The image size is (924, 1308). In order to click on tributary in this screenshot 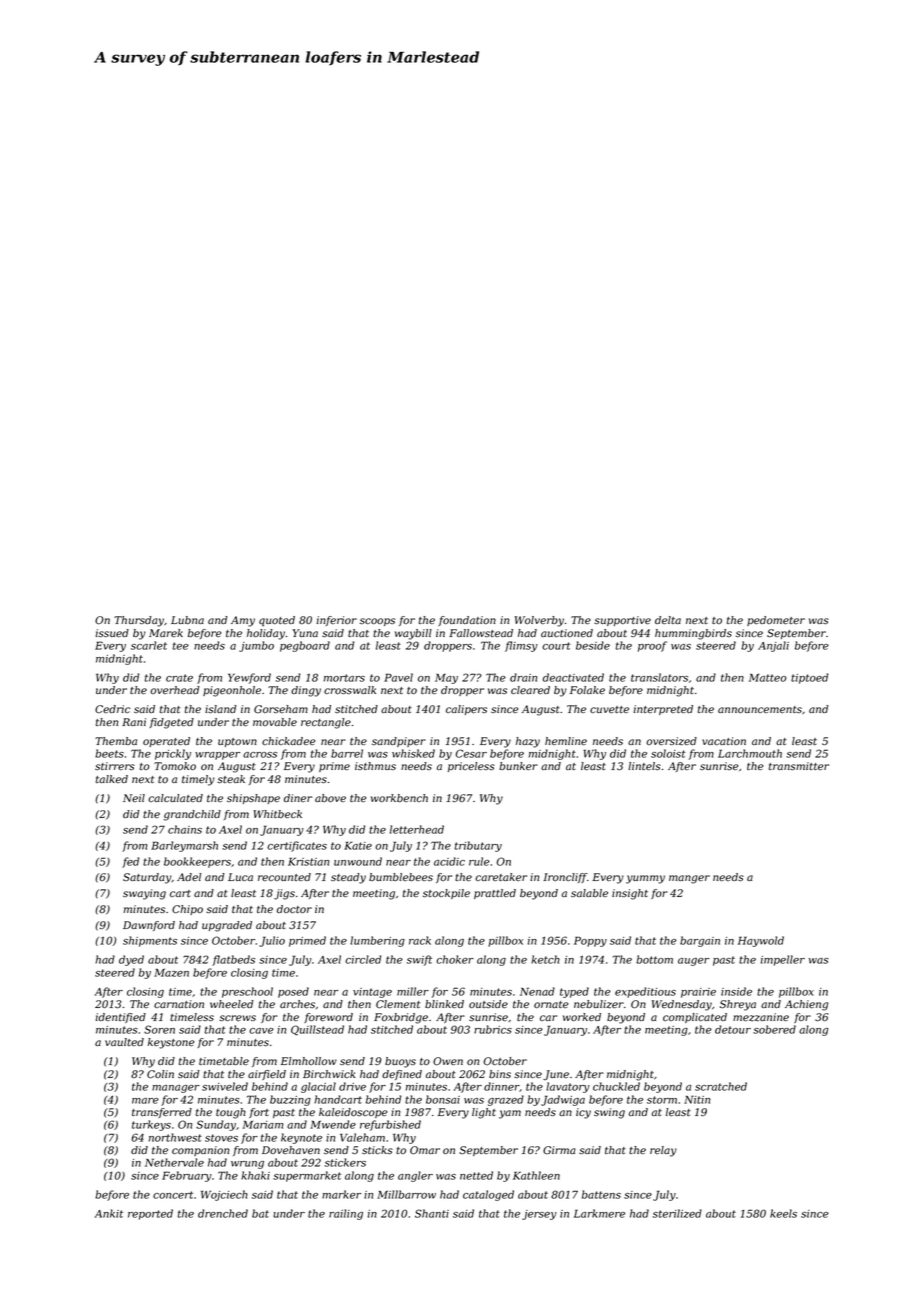, I will do `click(478, 846)`.
